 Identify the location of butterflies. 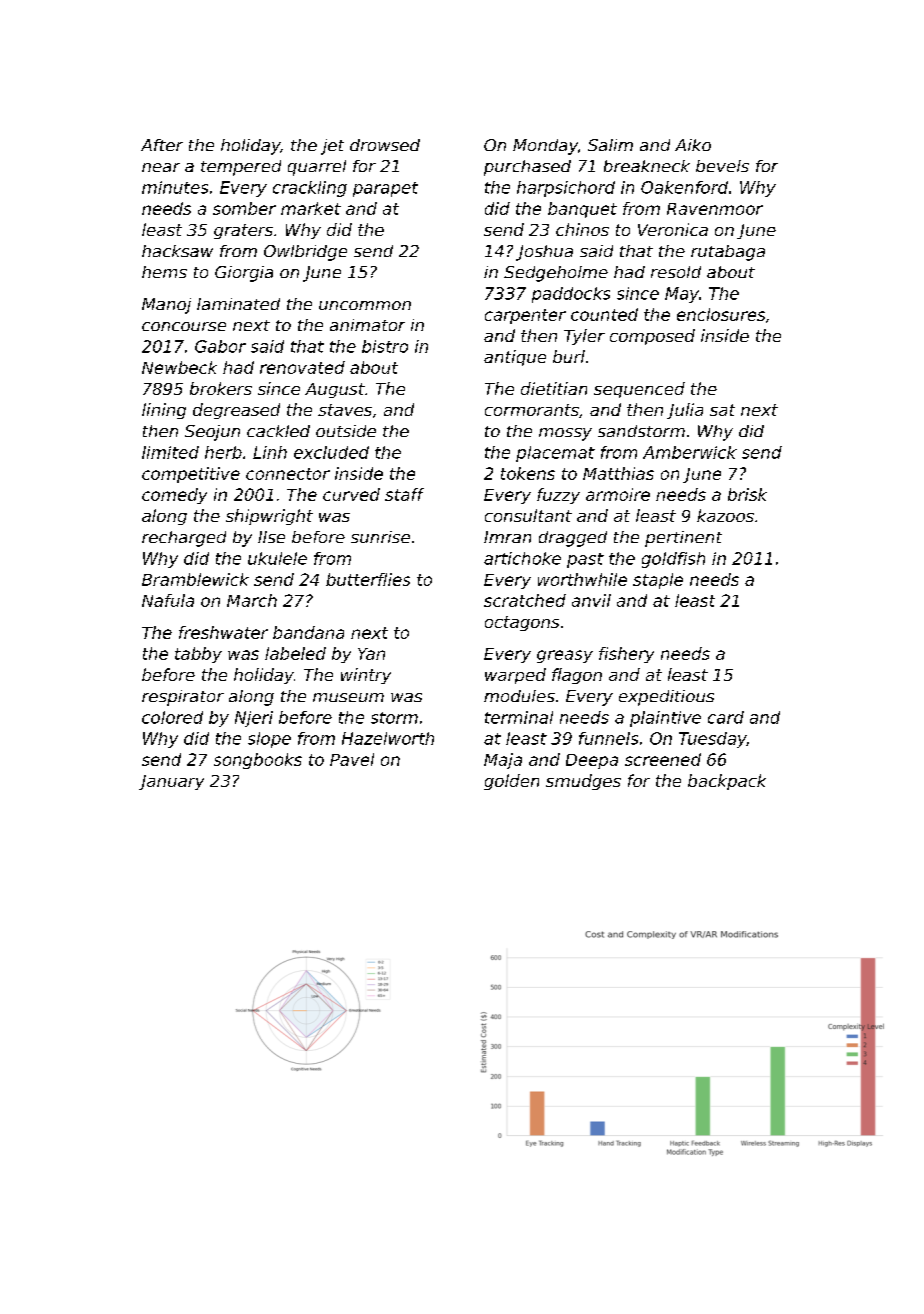
(368, 579).
